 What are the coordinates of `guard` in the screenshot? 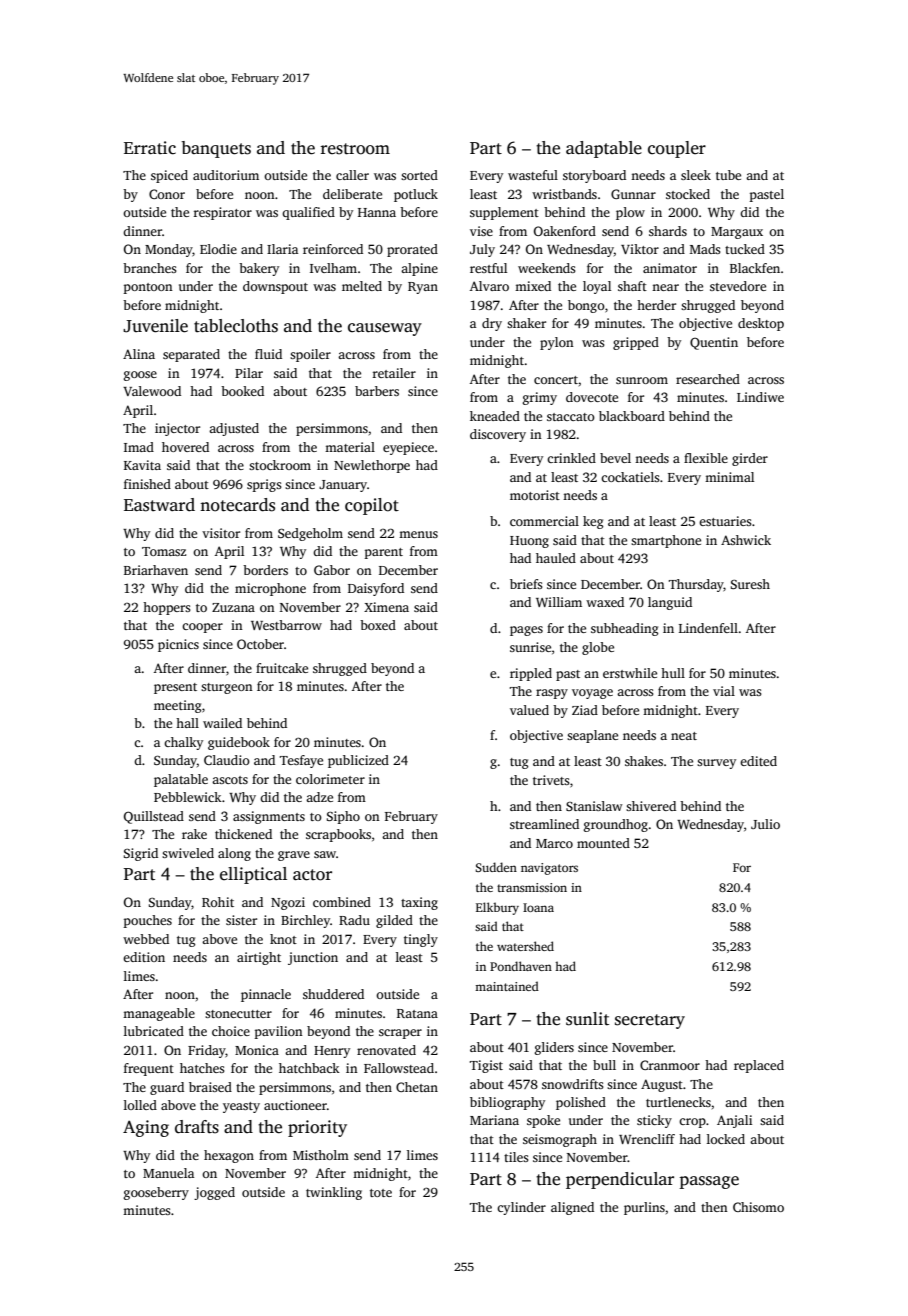 It's located at (167, 1088).
